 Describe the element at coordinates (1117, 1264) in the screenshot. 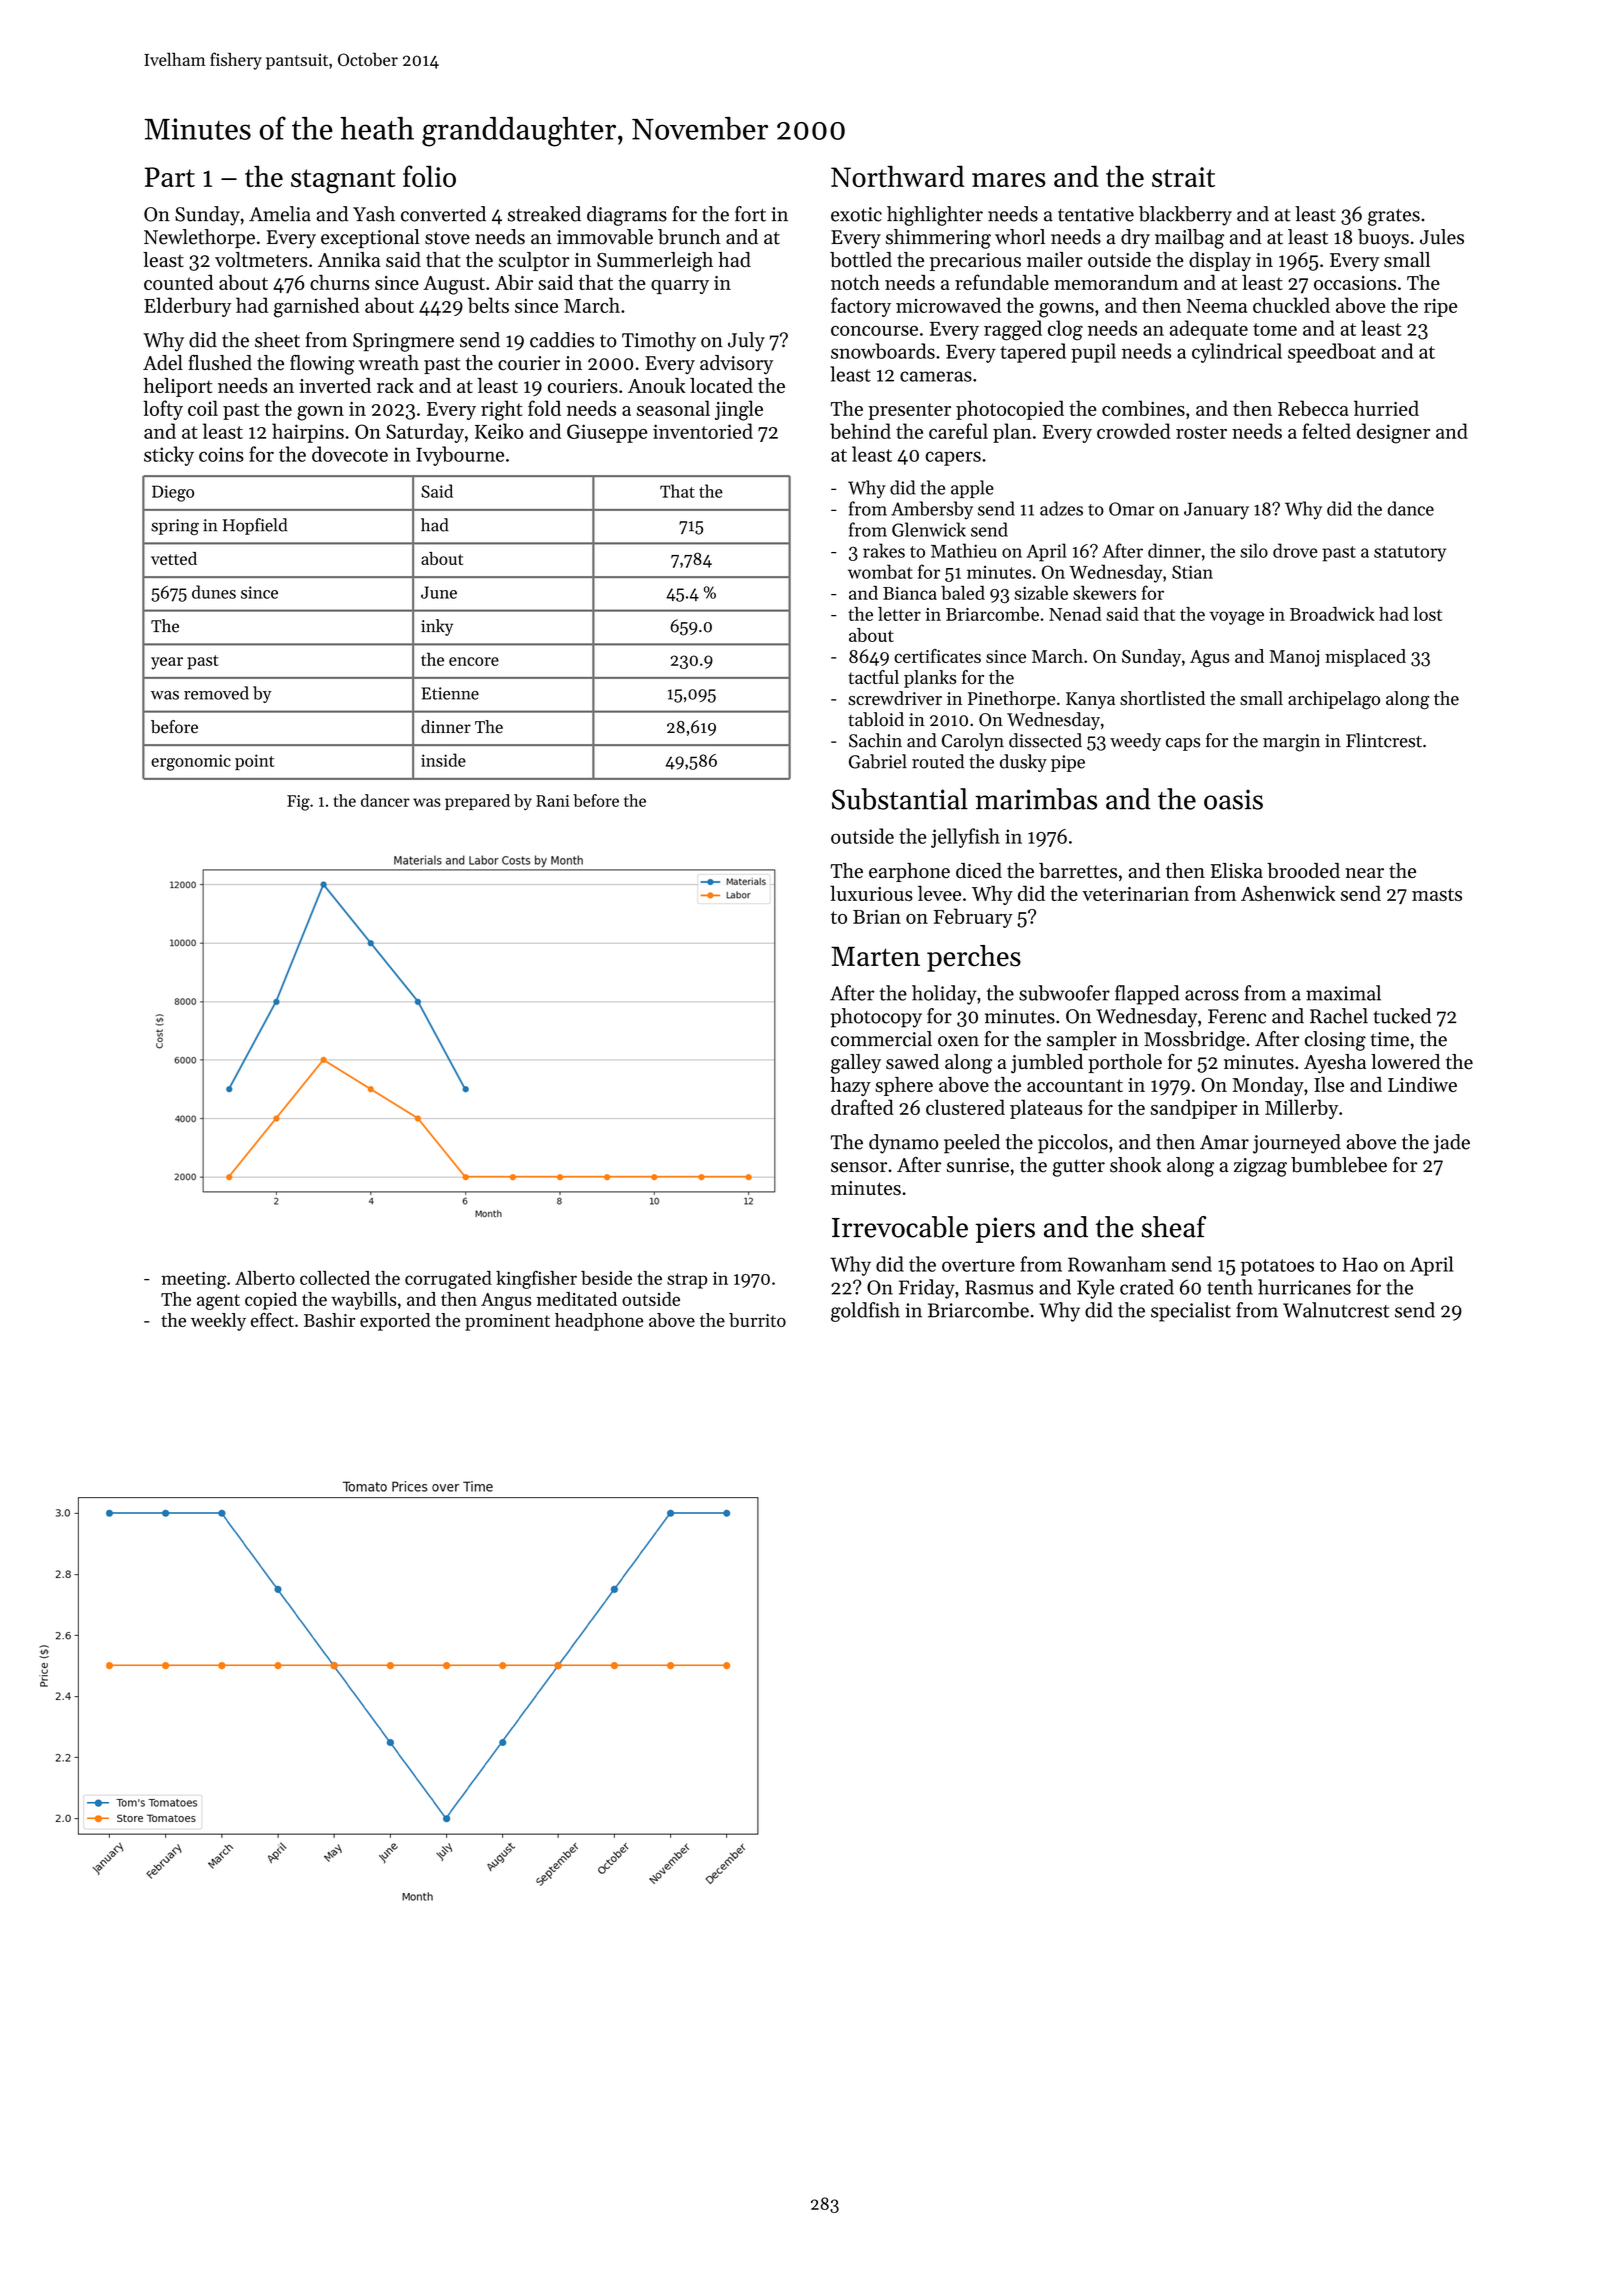

I see `Rowanham` at that location.
